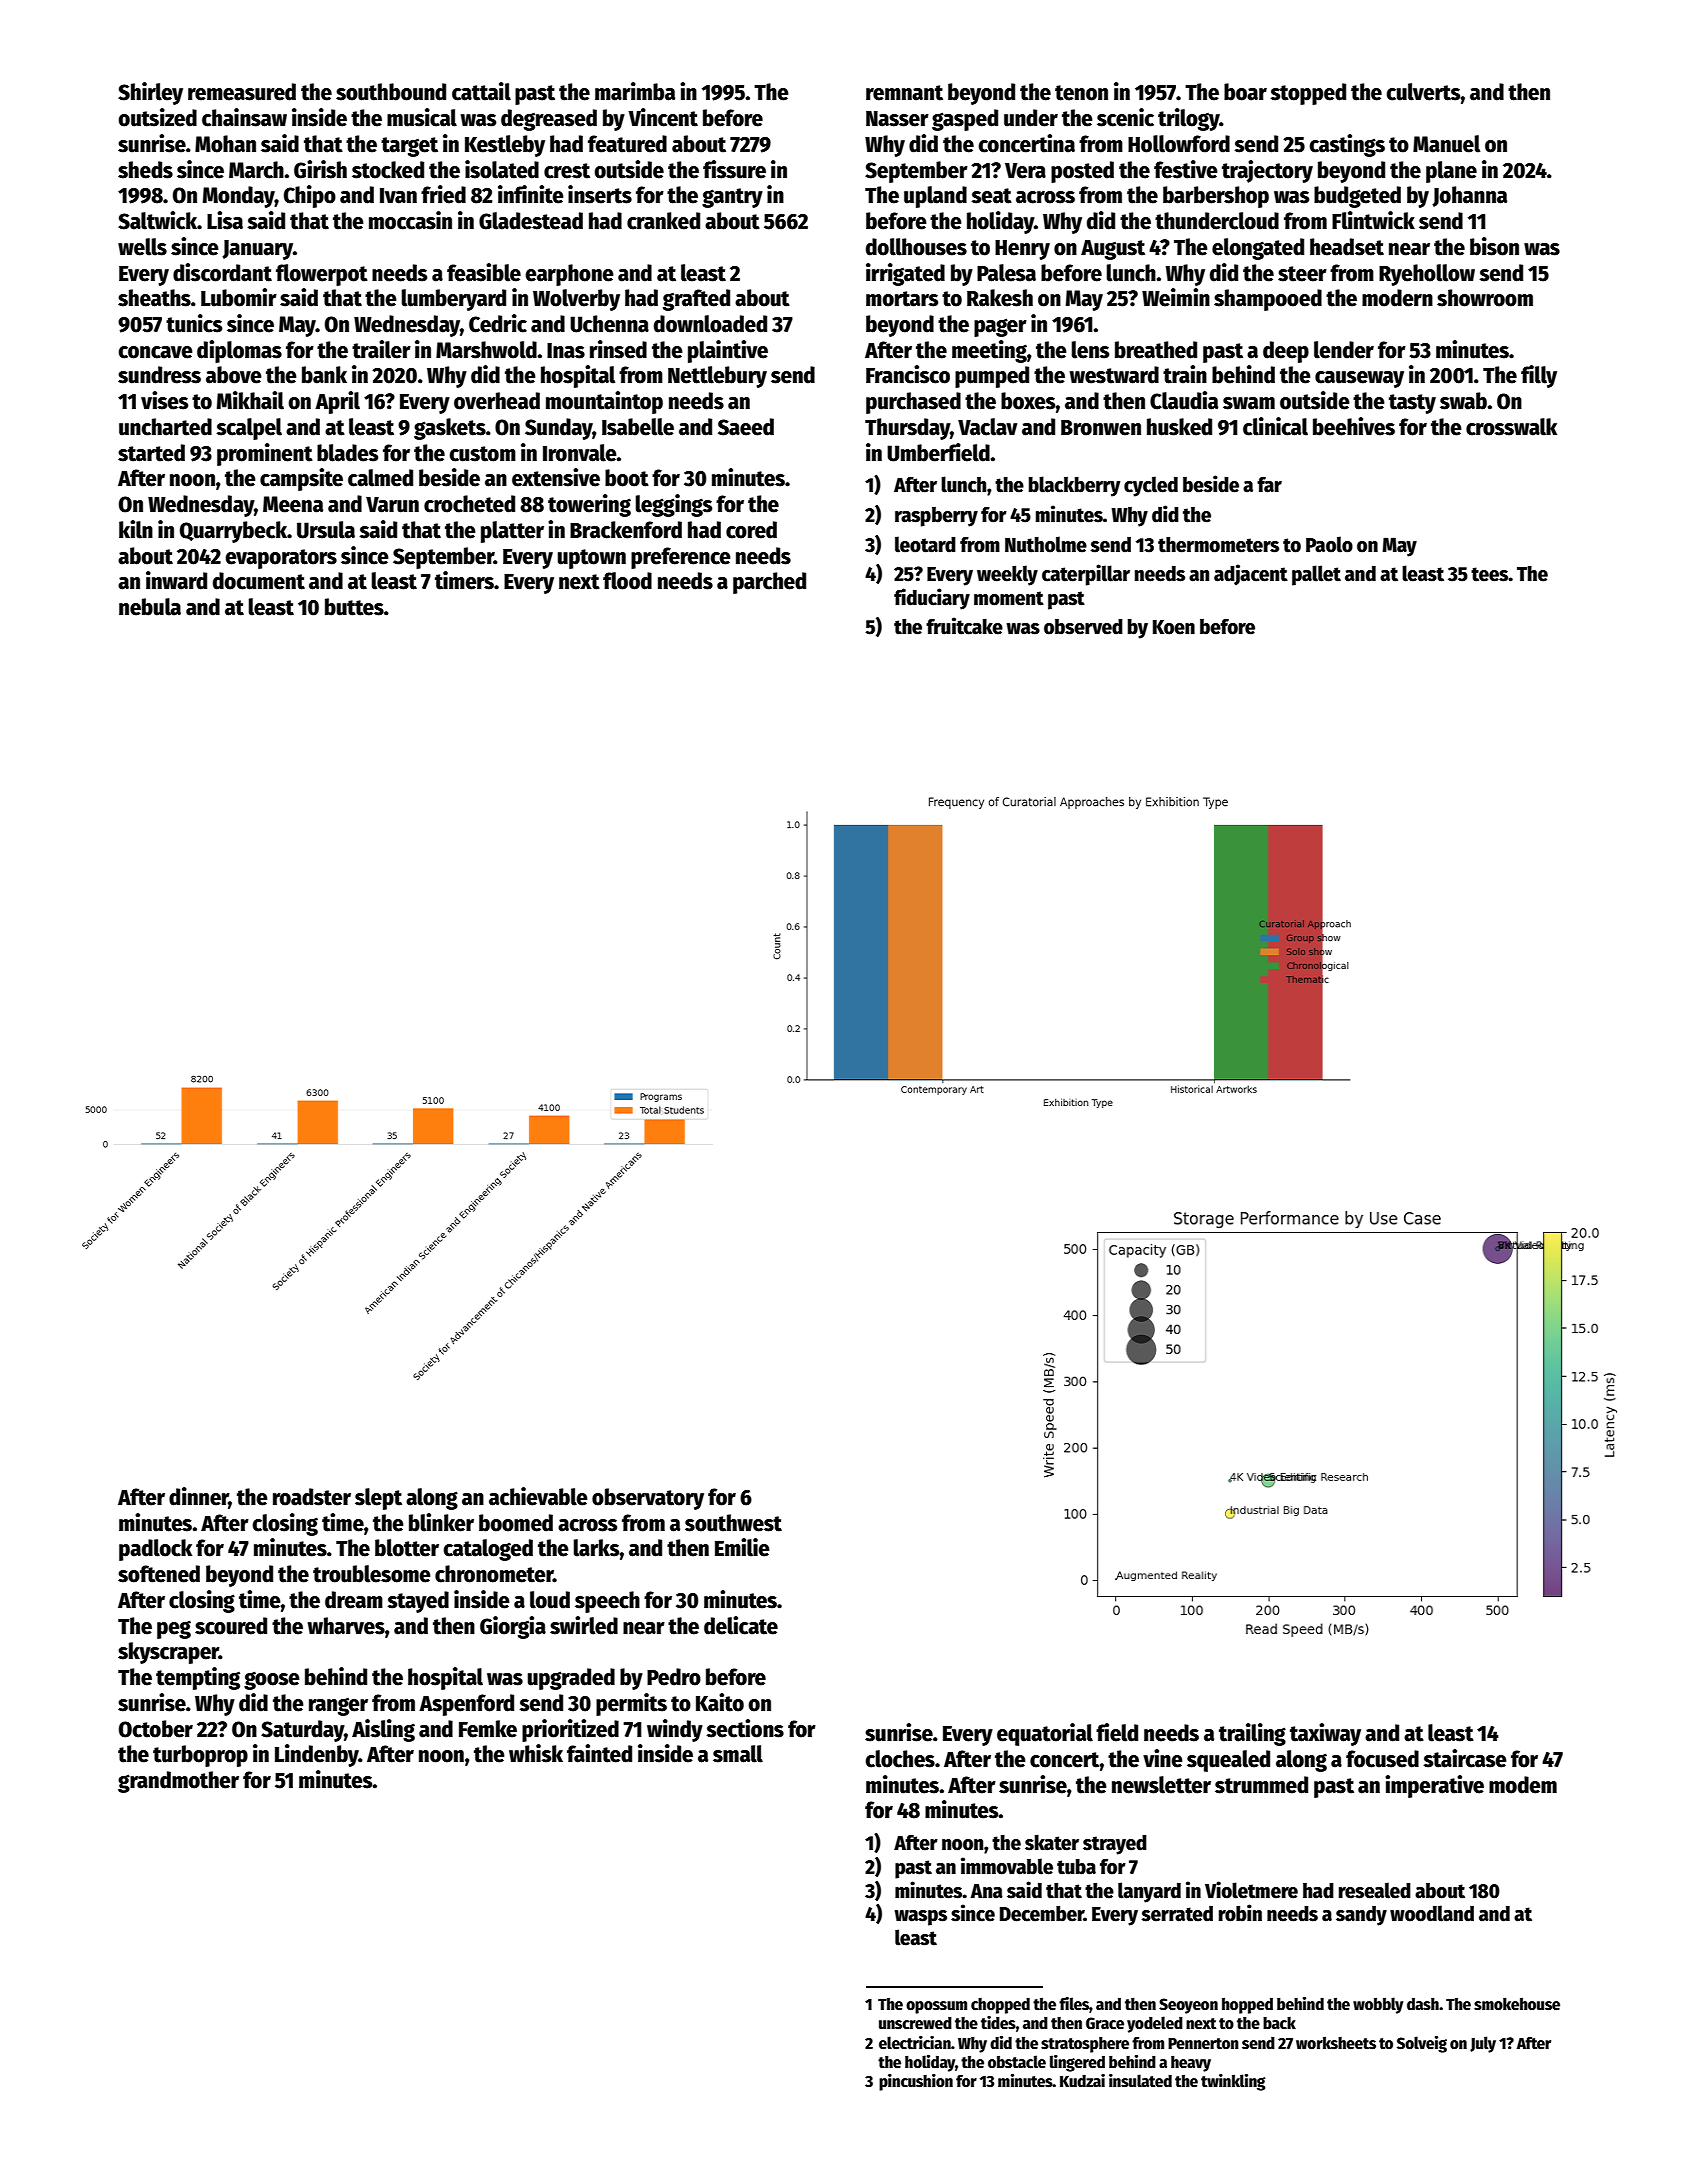 Image resolution: width=1683 pixels, height=2178 pixels. Describe the element at coordinates (965, 120) in the screenshot. I see `gasped` at that location.
